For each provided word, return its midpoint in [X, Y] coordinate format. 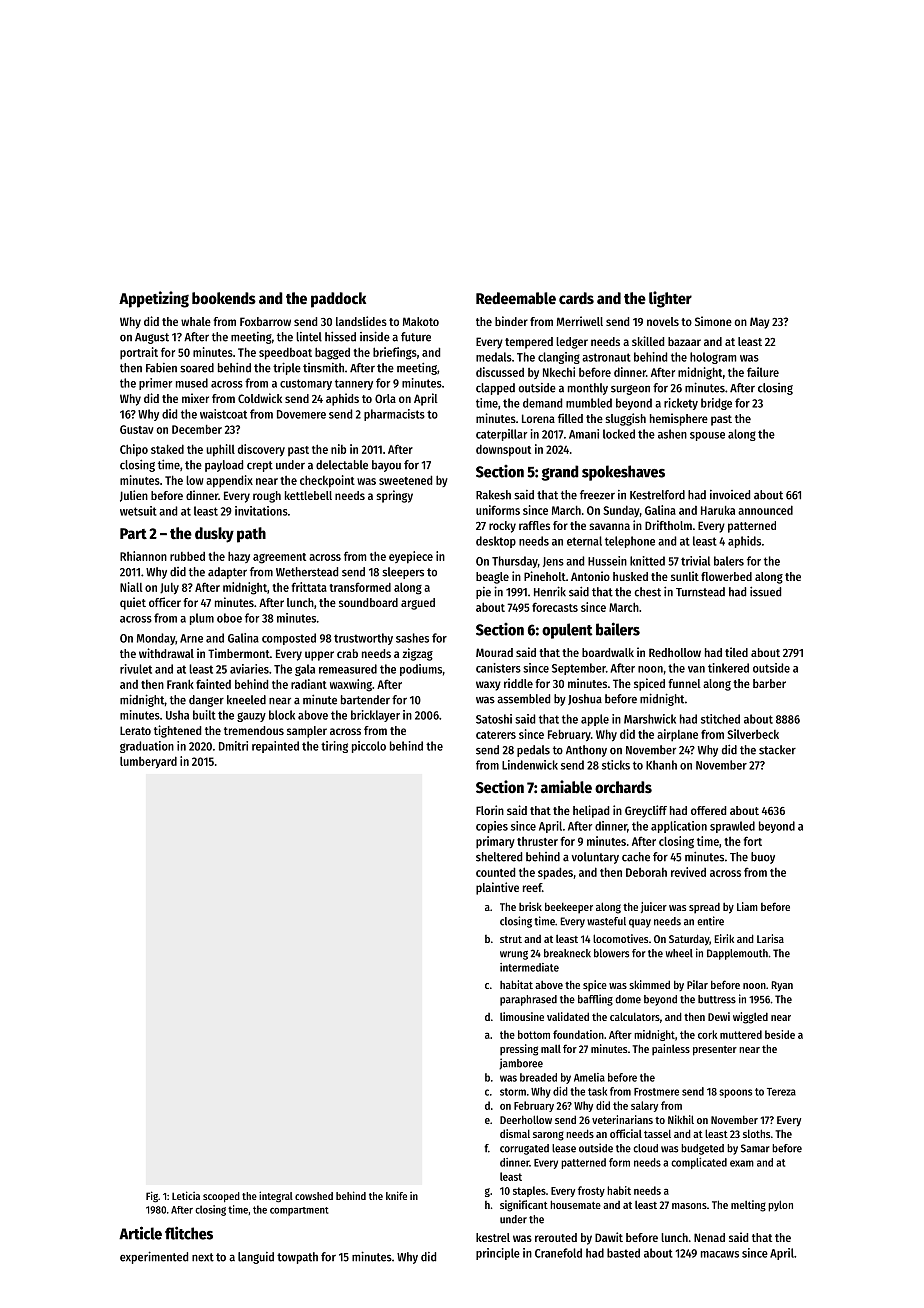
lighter [670, 299]
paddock [338, 300]
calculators [635, 1016]
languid [256, 1258]
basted [623, 1253]
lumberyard [148, 762]
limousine [522, 1016]
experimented [154, 1257]
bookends [224, 298]
